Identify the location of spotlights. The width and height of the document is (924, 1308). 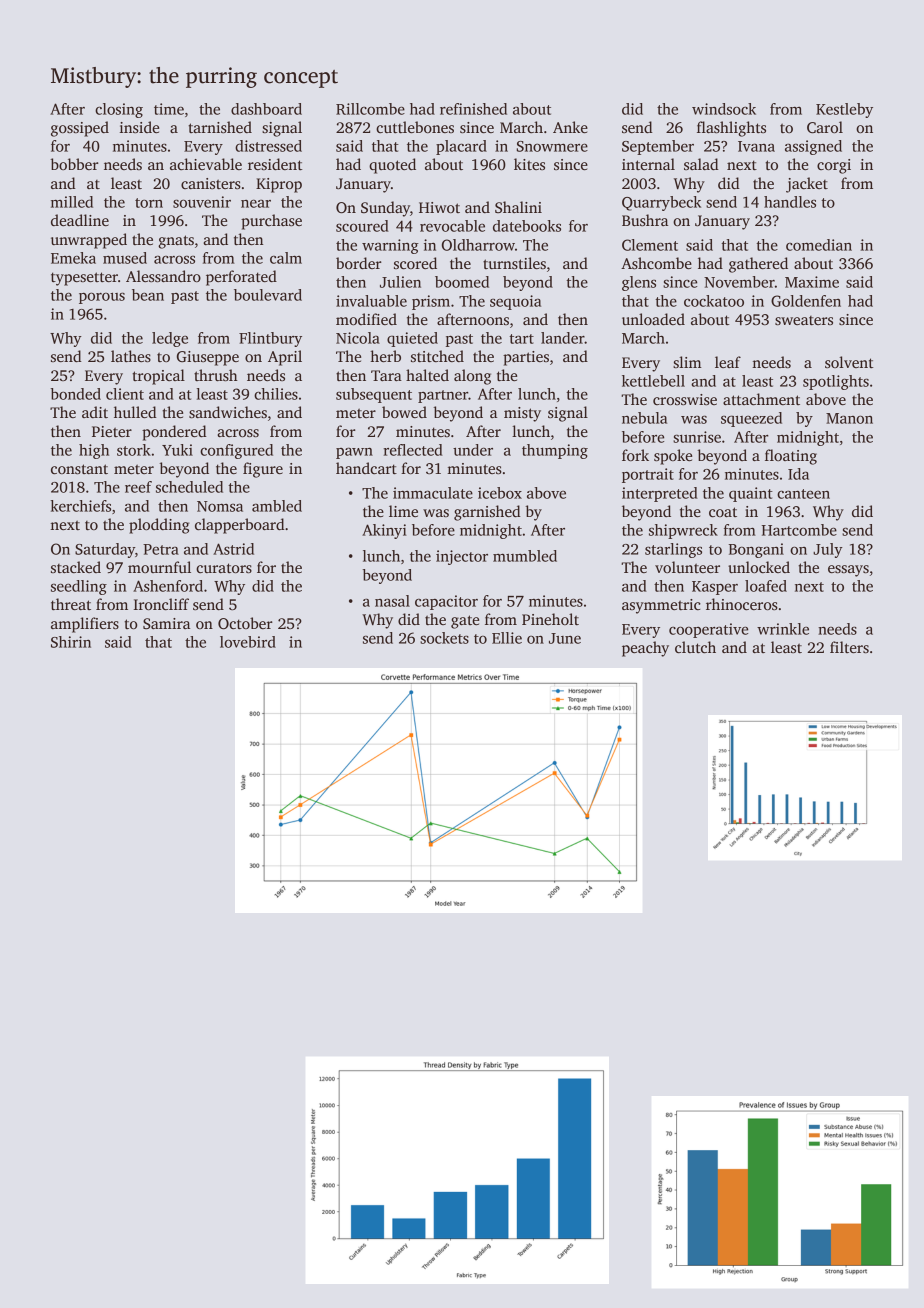
(836, 382).
